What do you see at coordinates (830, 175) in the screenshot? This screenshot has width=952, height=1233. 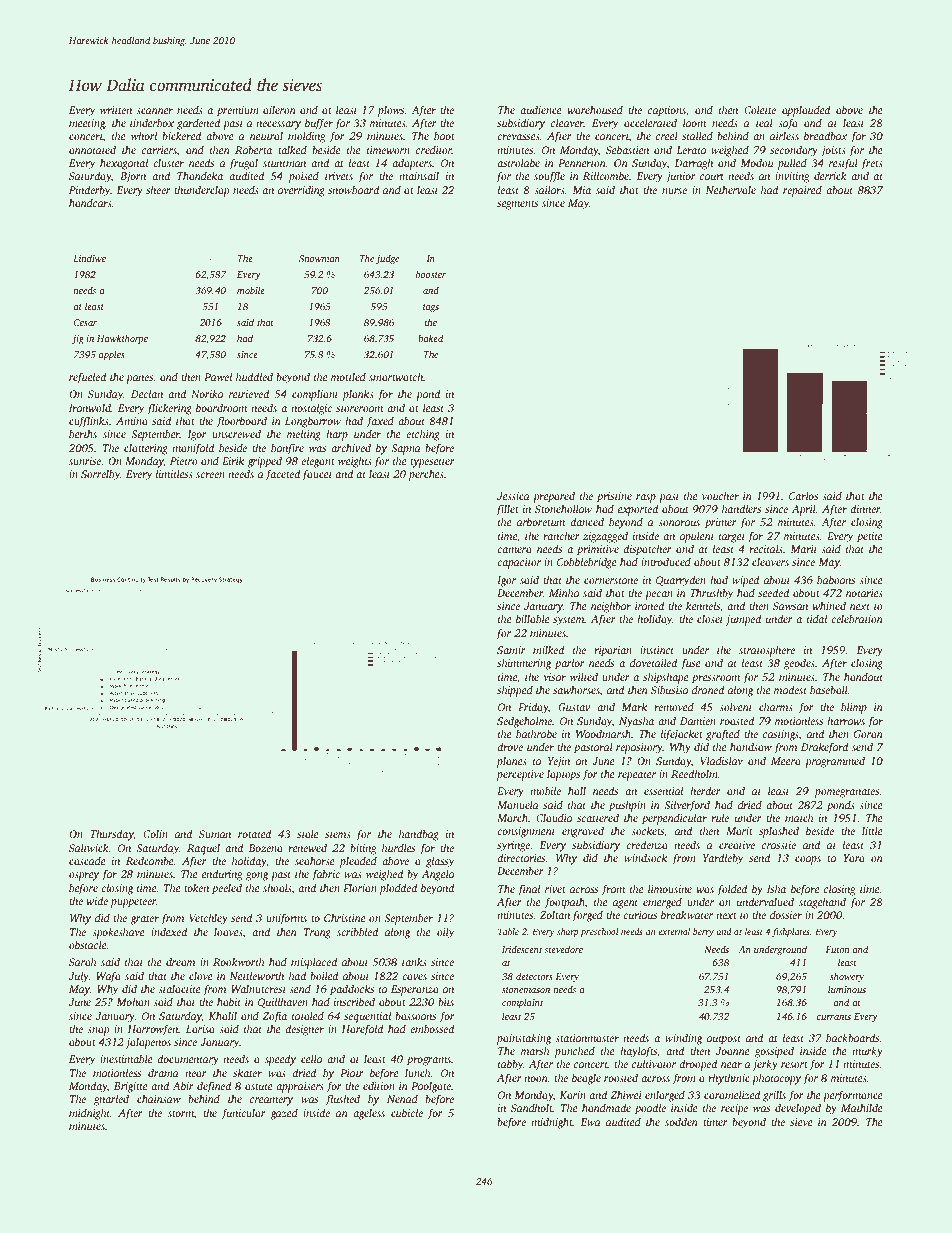 I see `derrick` at bounding box center [830, 175].
